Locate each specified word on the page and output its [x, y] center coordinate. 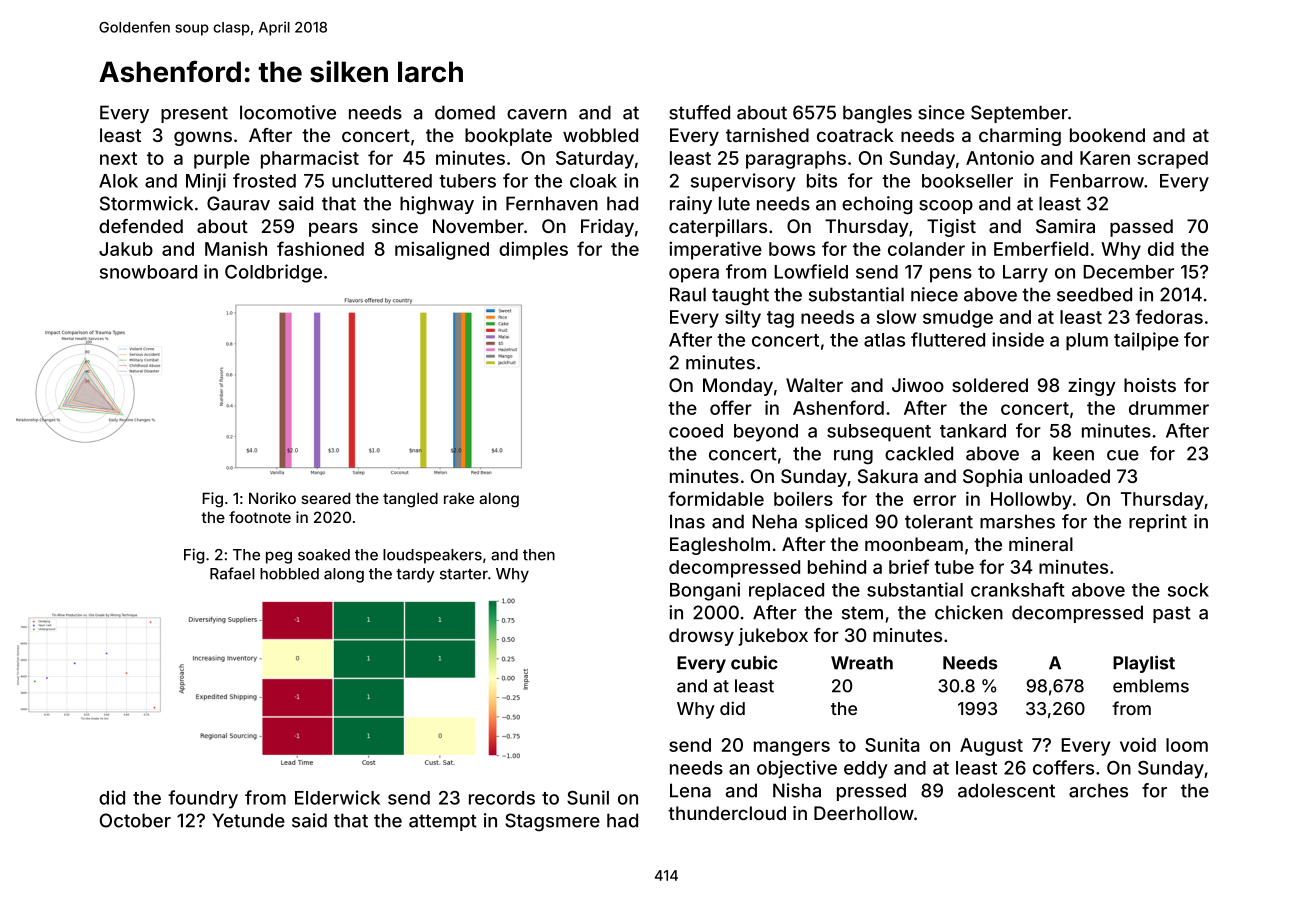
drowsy [701, 637]
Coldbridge [273, 273]
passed [1141, 228]
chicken [969, 612]
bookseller [967, 181]
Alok [118, 181]
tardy [415, 575]
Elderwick [337, 797]
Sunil [588, 797]
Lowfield [811, 271]
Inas [687, 521]
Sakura [888, 476]
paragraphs [796, 160]
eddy [866, 770]
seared [325, 498]
